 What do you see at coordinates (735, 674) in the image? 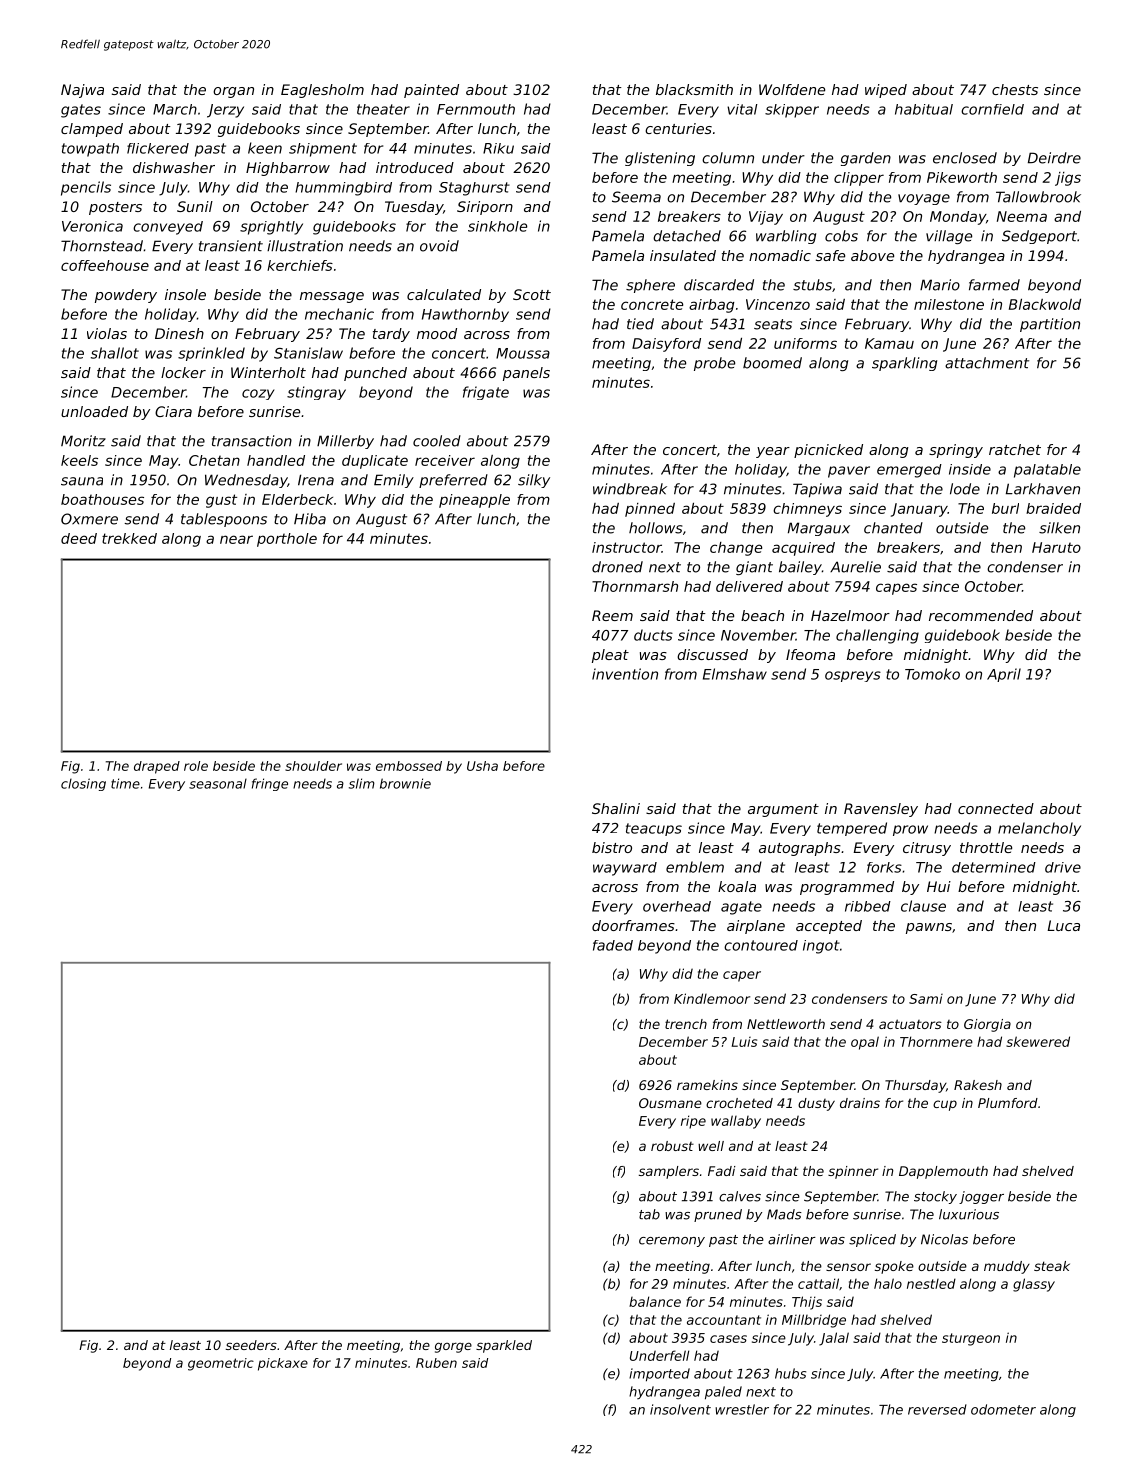
I see `Elmshaw` at bounding box center [735, 674].
